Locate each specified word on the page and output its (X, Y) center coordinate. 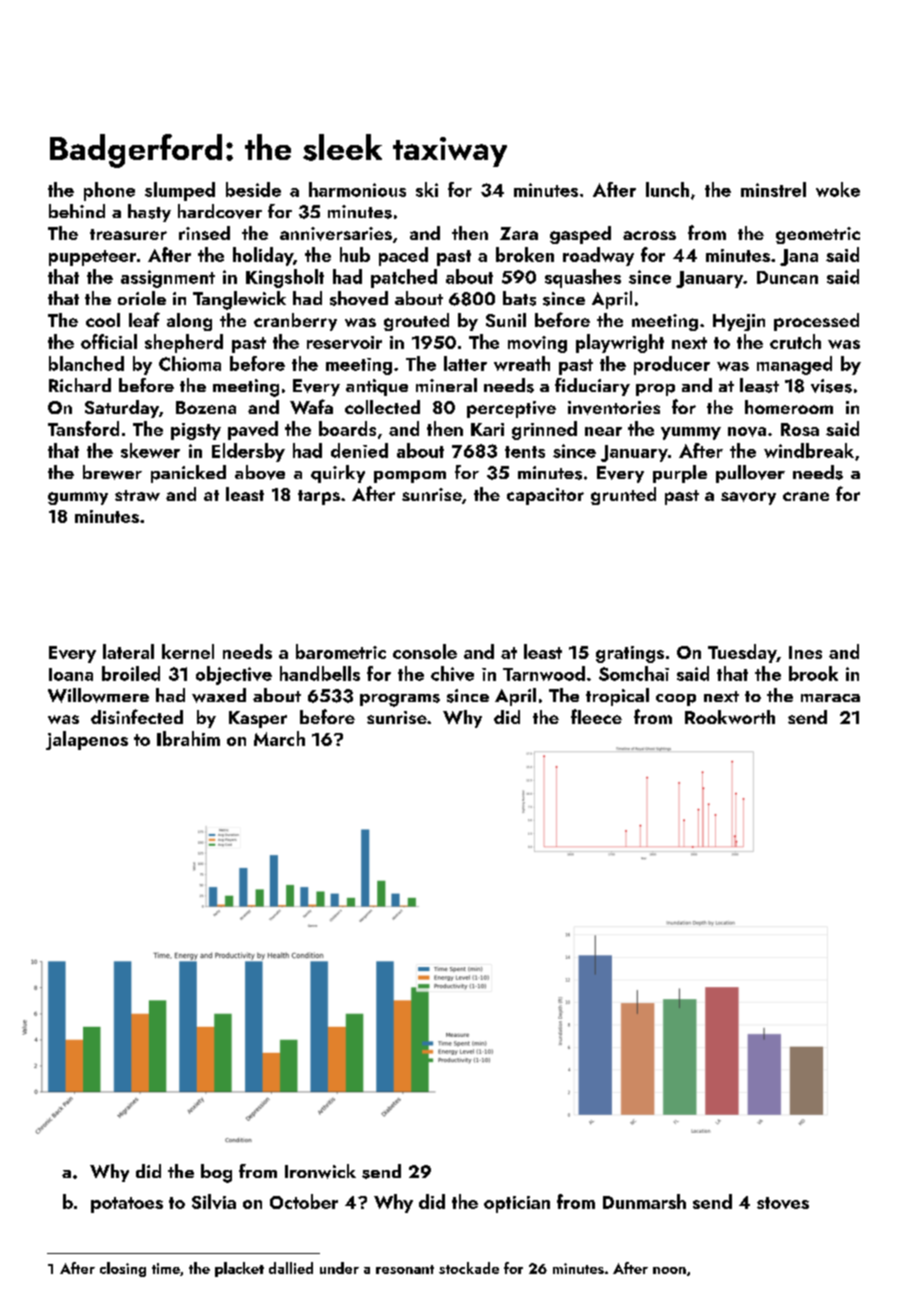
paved (253, 430)
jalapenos (87, 740)
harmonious (357, 189)
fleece (596, 716)
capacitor (545, 496)
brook (813, 673)
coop (676, 700)
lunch (667, 189)
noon (669, 1270)
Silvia (214, 1201)
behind (77, 211)
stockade (469, 1268)
